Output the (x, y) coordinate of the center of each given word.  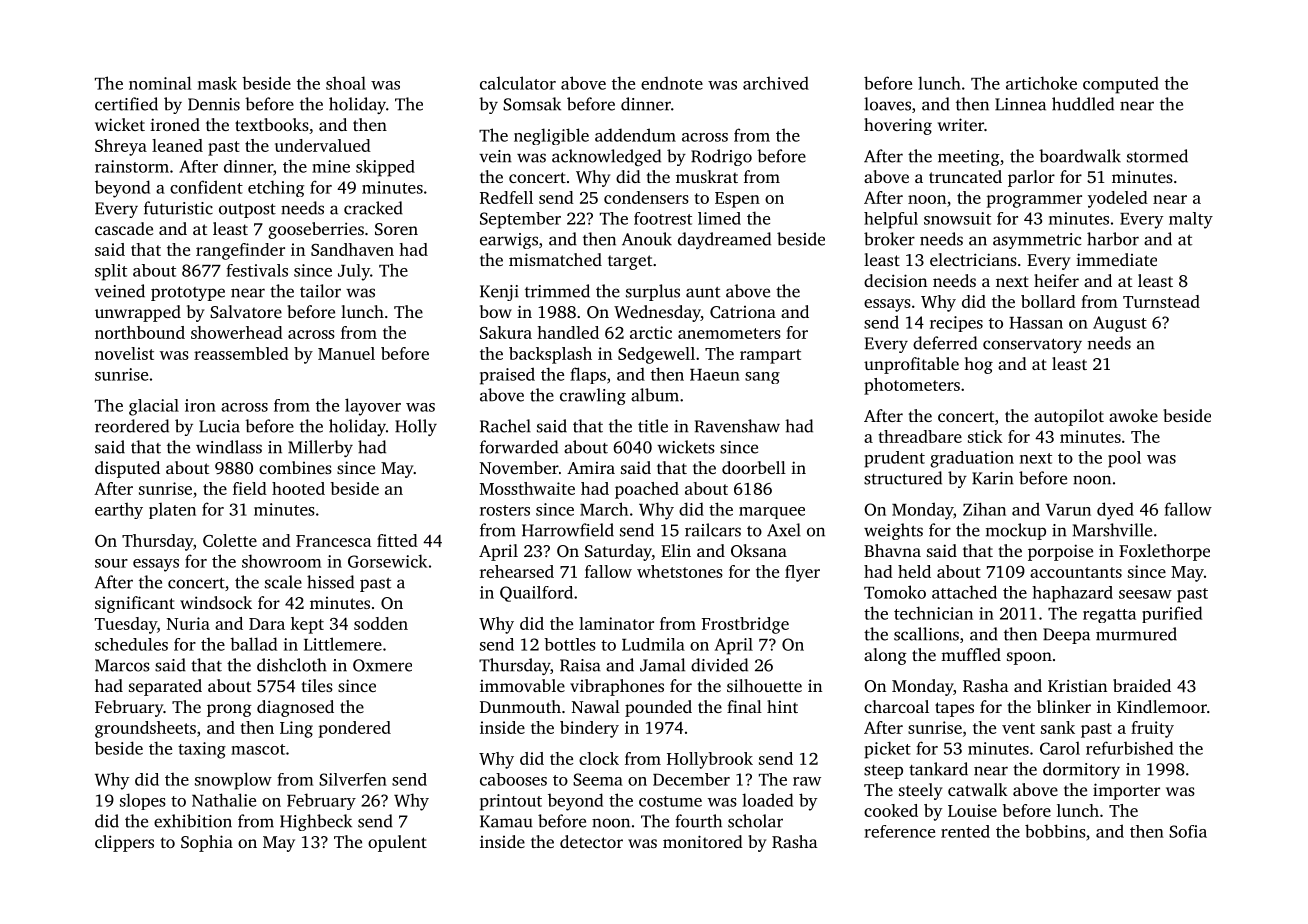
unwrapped (138, 313)
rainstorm (132, 166)
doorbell (754, 467)
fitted (397, 540)
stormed (1157, 156)
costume (670, 801)
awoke (1133, 415)
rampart (770, 356)
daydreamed (724, 240)
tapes (954, 709)
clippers (124, 843)
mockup (1016, 531)
